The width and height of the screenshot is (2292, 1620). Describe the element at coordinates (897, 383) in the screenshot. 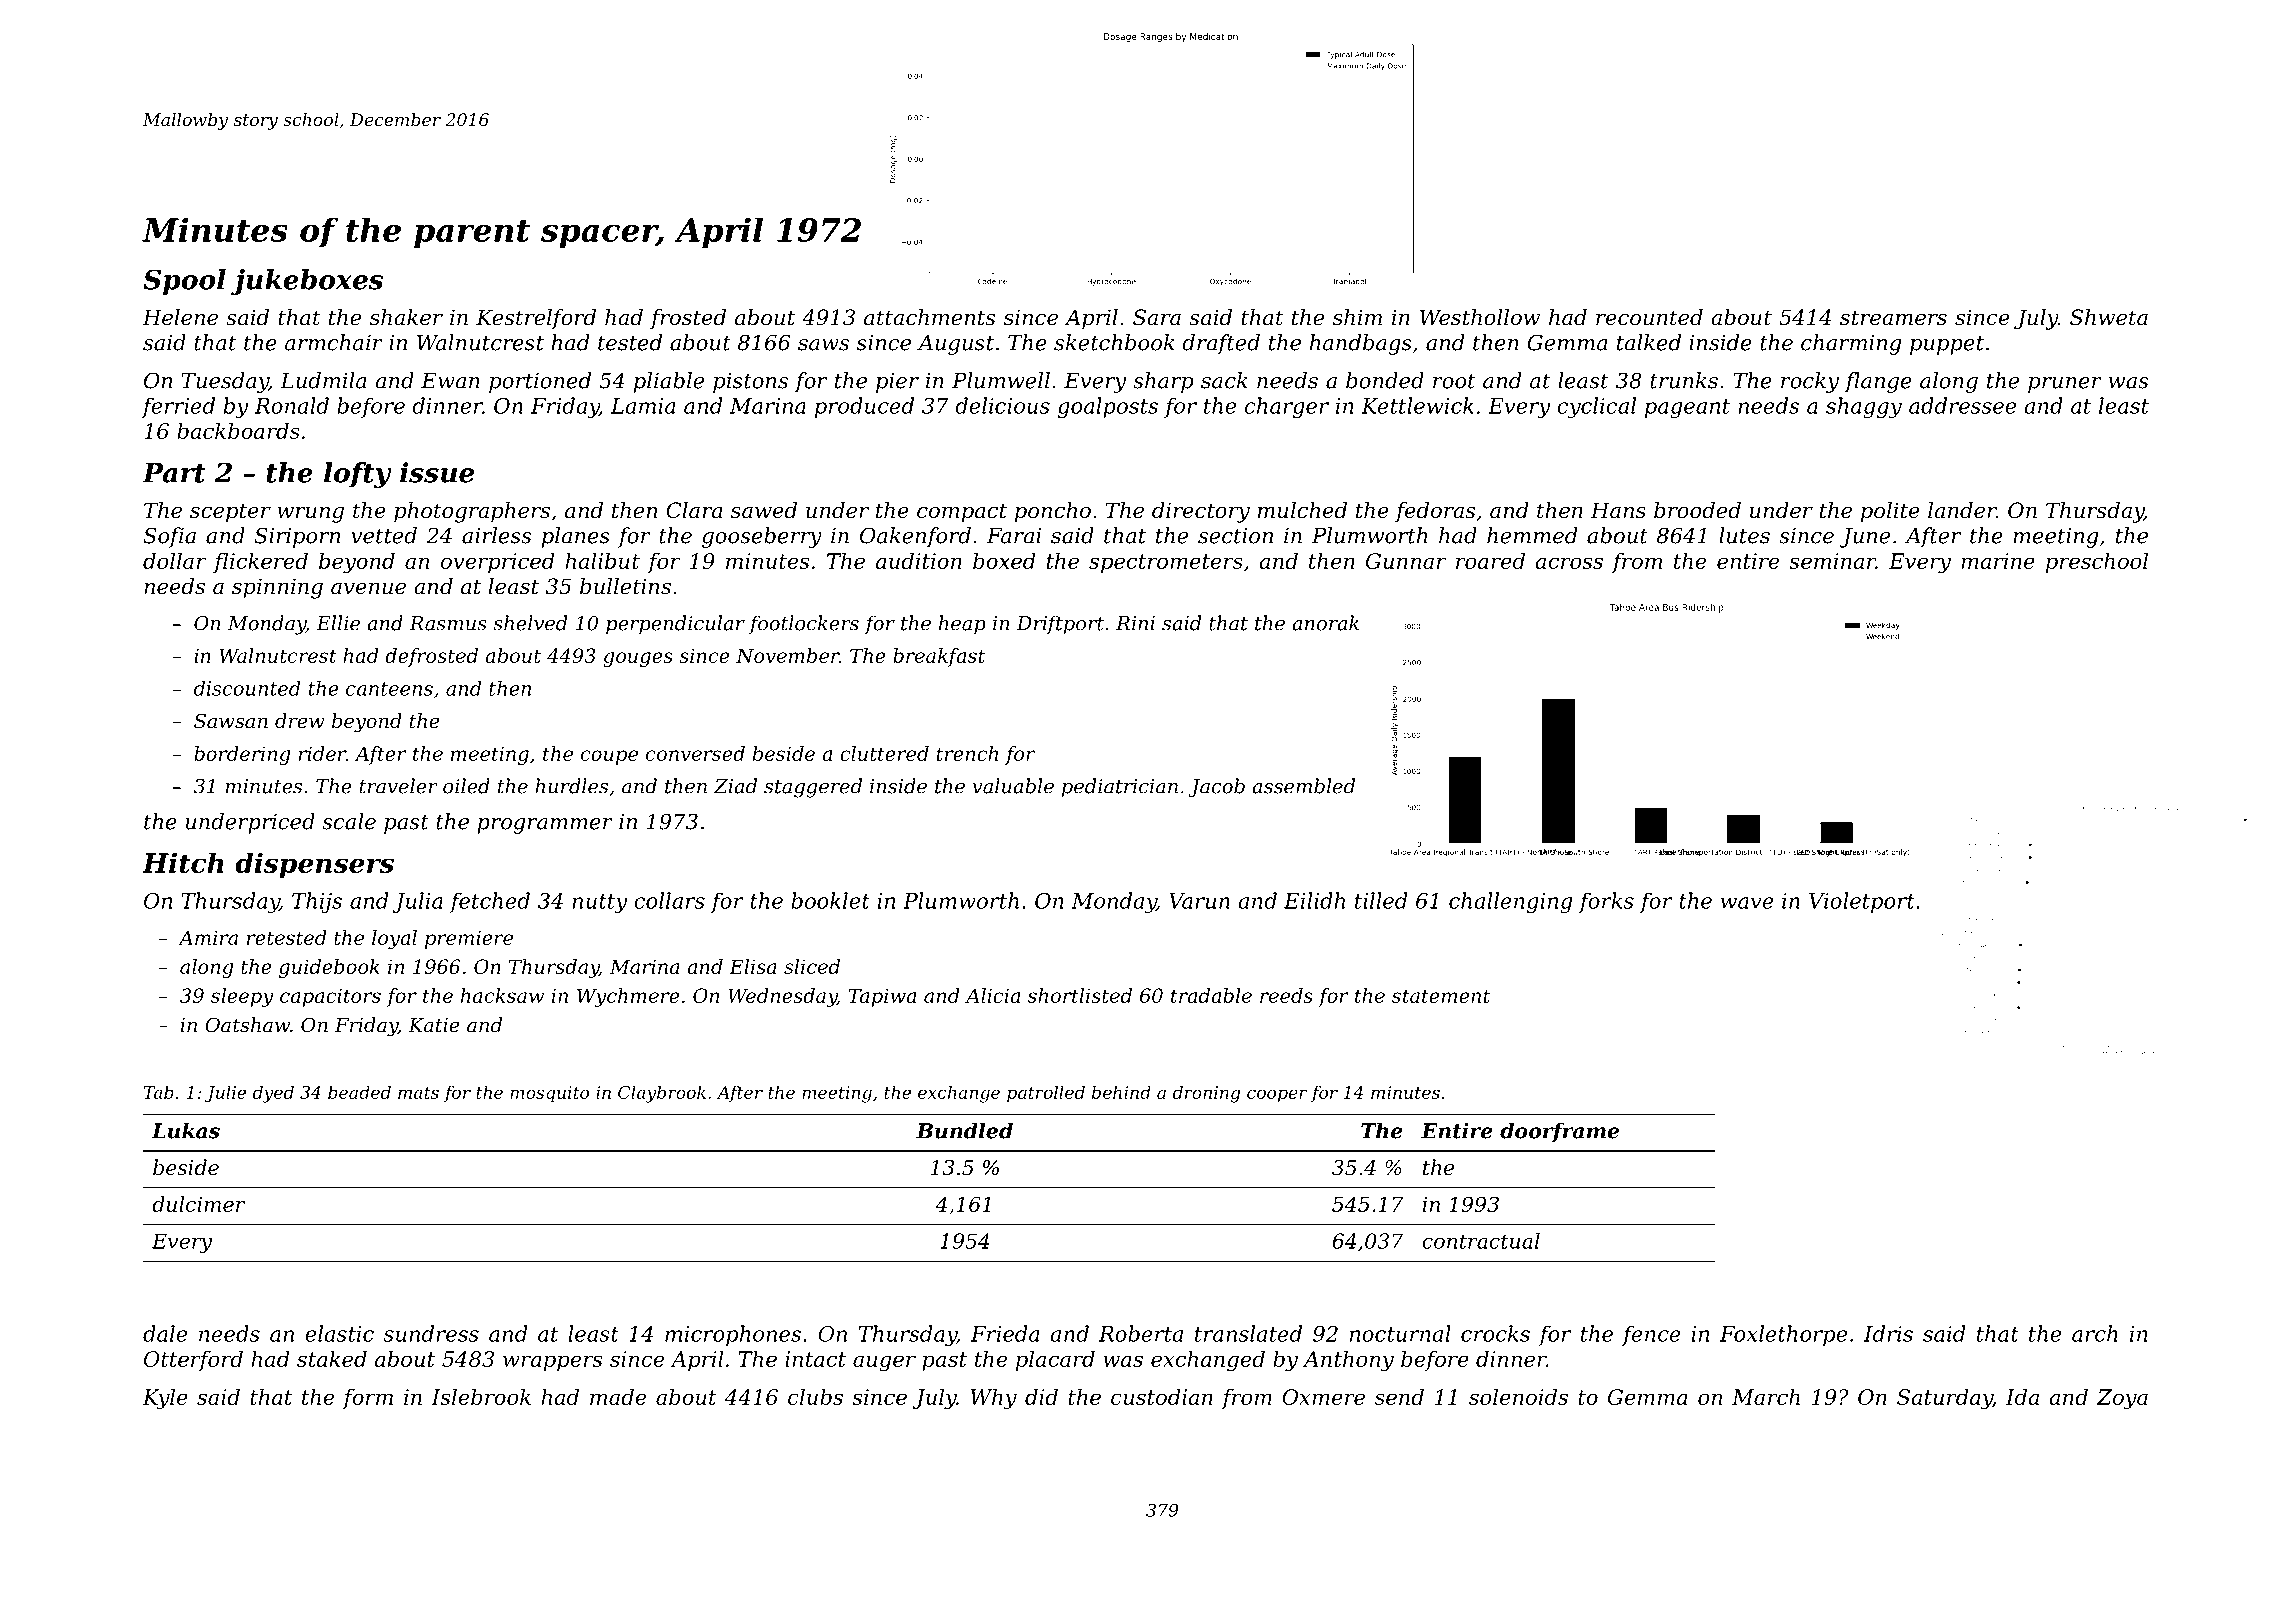

I see `pier` at that location.
